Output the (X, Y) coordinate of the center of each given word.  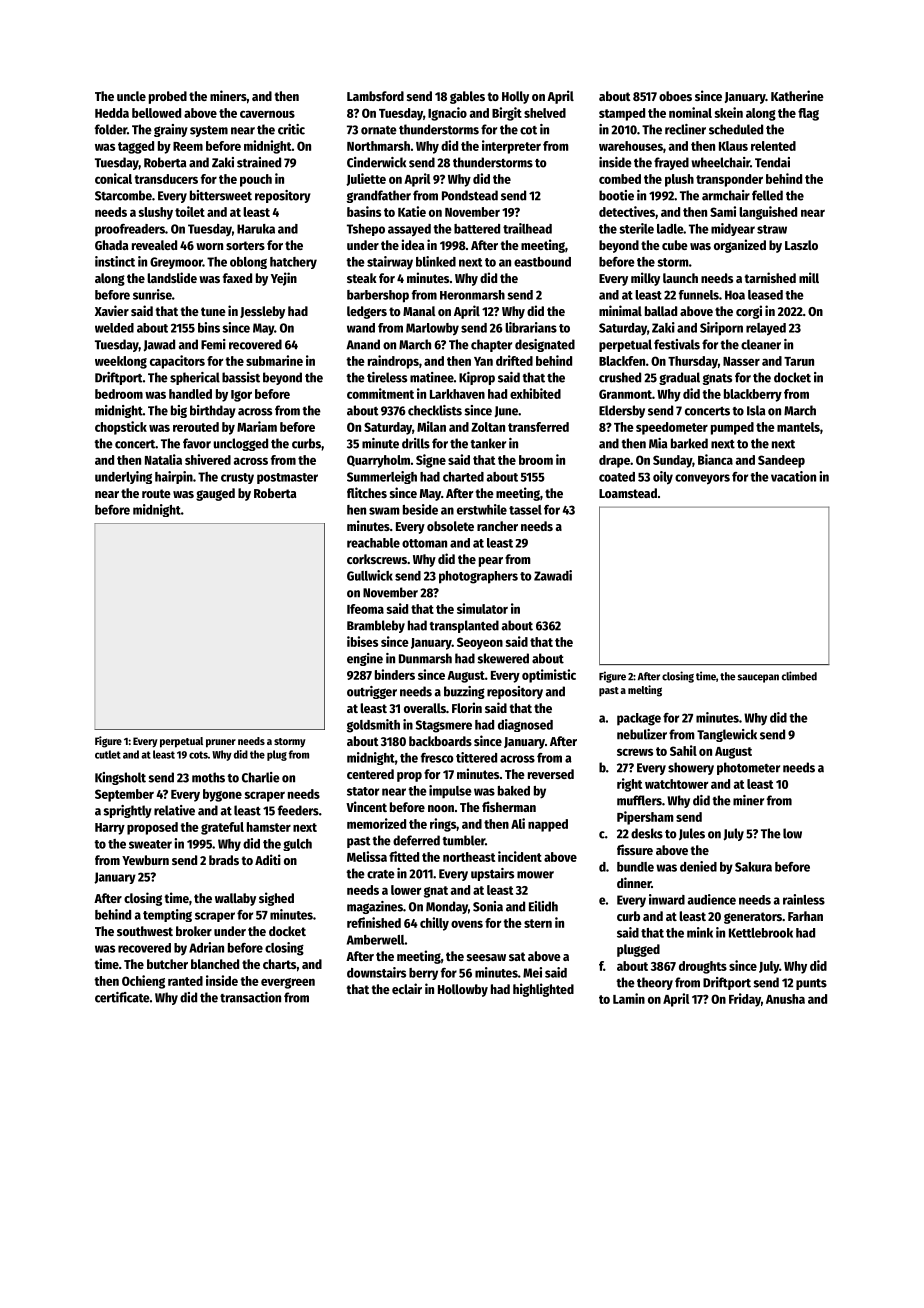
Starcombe (123, 195)
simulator (482, 608)
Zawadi (553, 575)
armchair (726, 195)
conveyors (702, 479)
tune (213, 311)
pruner (221, 743)
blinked (436, 261)
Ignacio (447, 114)
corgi (749, 312)
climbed (799, 676)
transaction (250, 997)
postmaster (287, 478)
